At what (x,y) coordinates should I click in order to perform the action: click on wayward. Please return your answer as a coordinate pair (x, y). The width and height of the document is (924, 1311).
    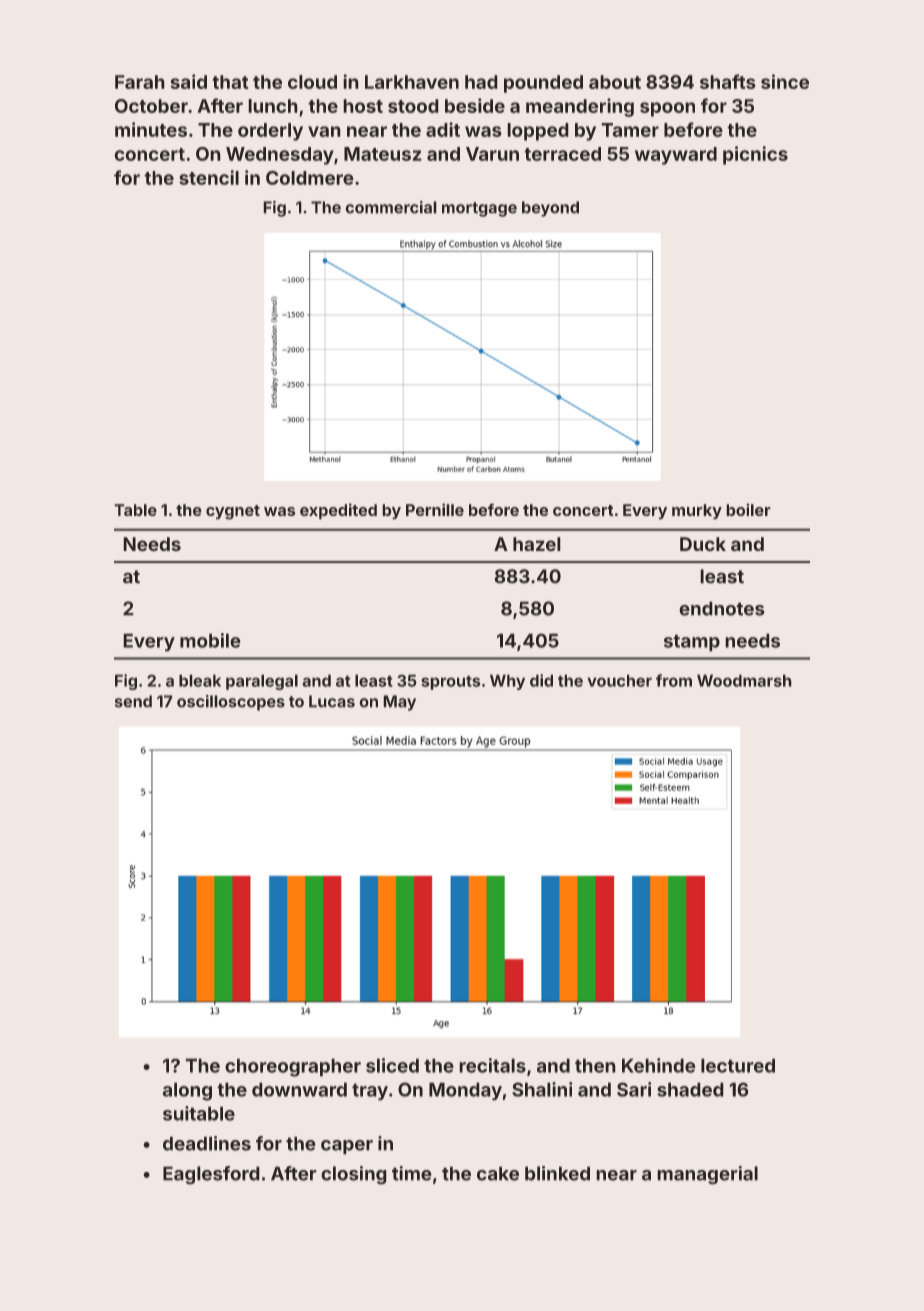
    Looking at the image, I should click on (676, 156).
